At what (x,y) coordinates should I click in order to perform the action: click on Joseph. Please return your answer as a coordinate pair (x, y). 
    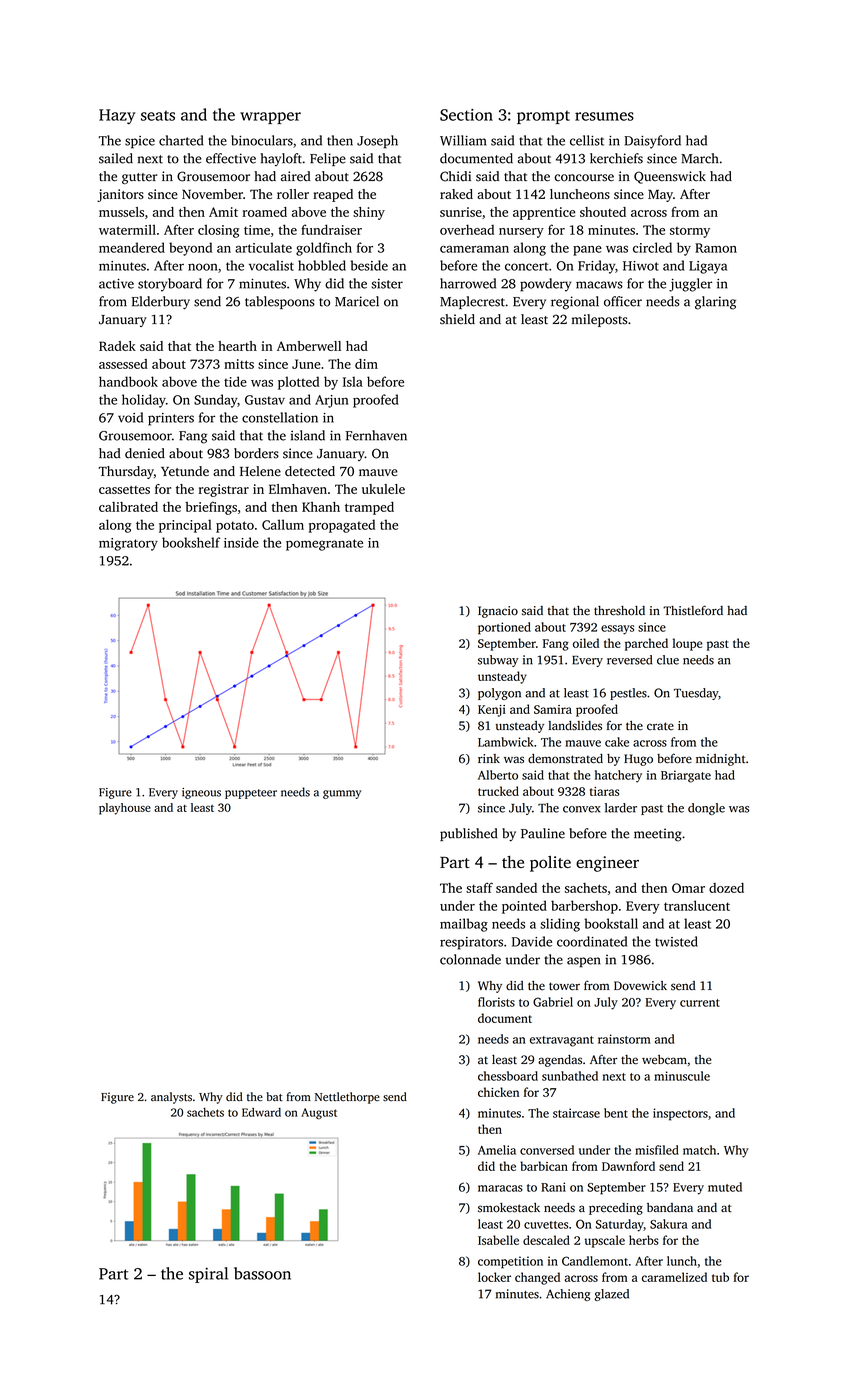
    Looking at the image, I should click on (377, 142).
